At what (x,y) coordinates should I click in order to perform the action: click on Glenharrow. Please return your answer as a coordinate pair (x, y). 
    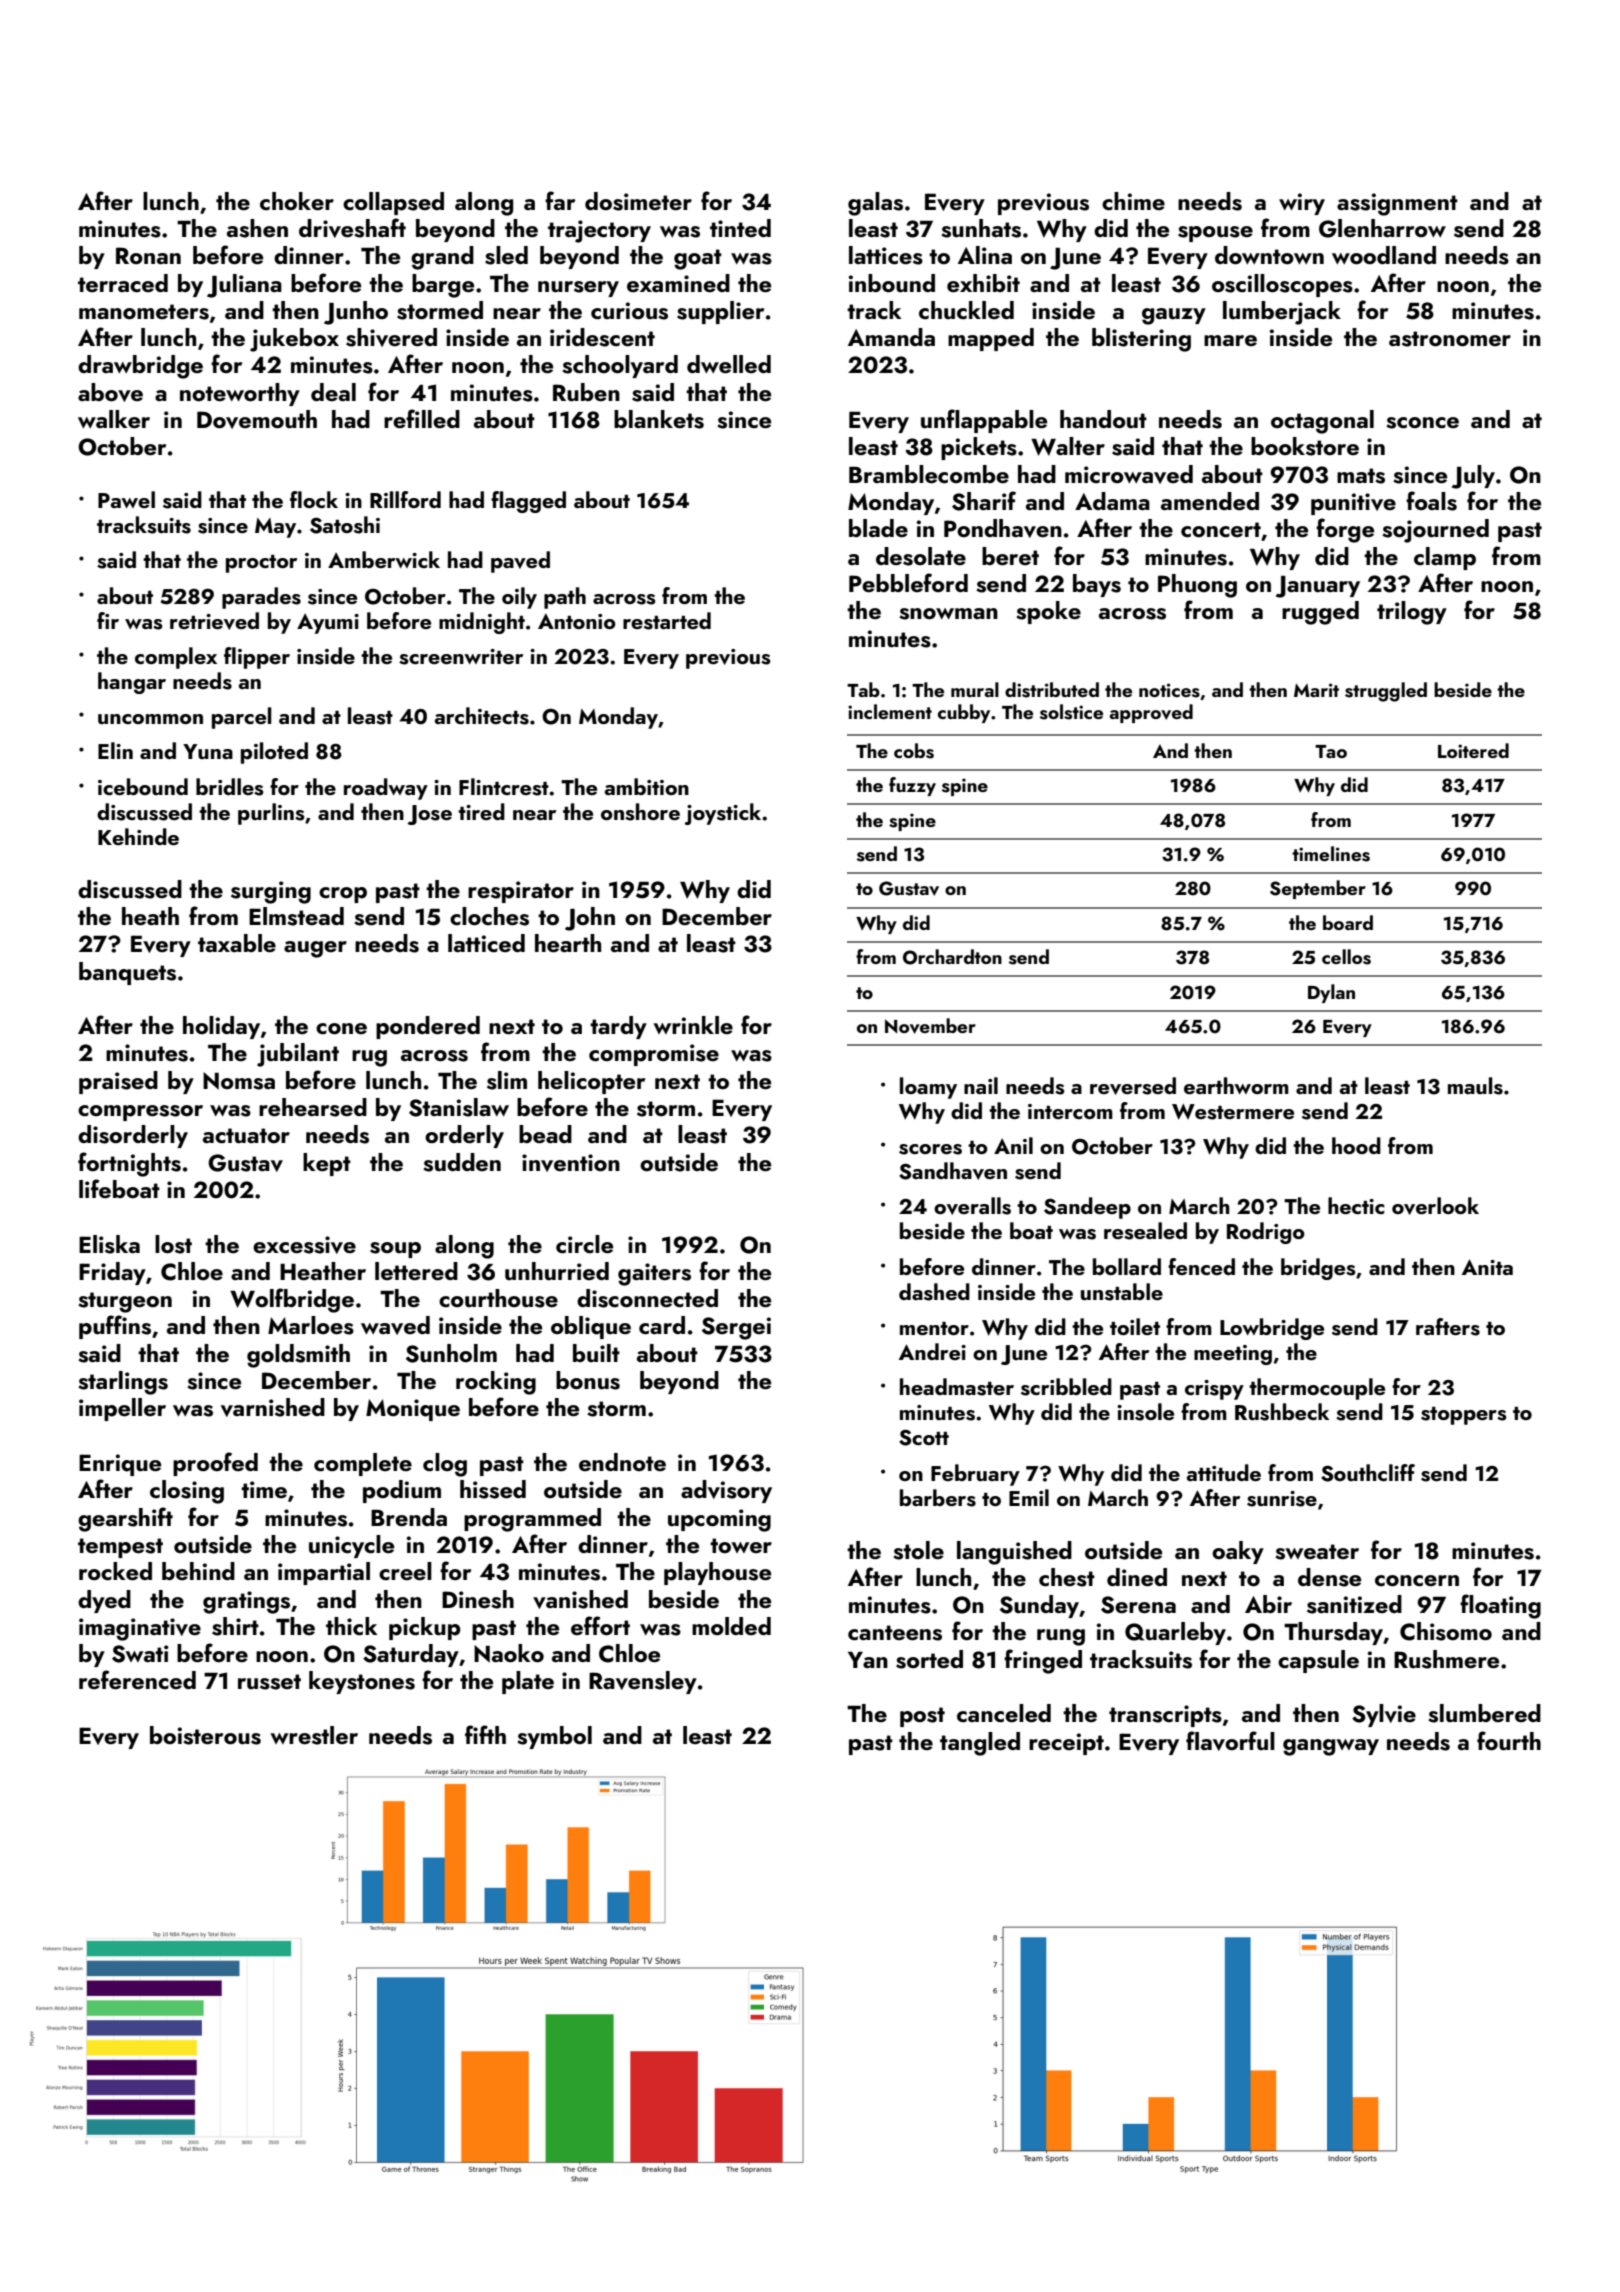
    Looking at the image, I should click on (1382, 228).
